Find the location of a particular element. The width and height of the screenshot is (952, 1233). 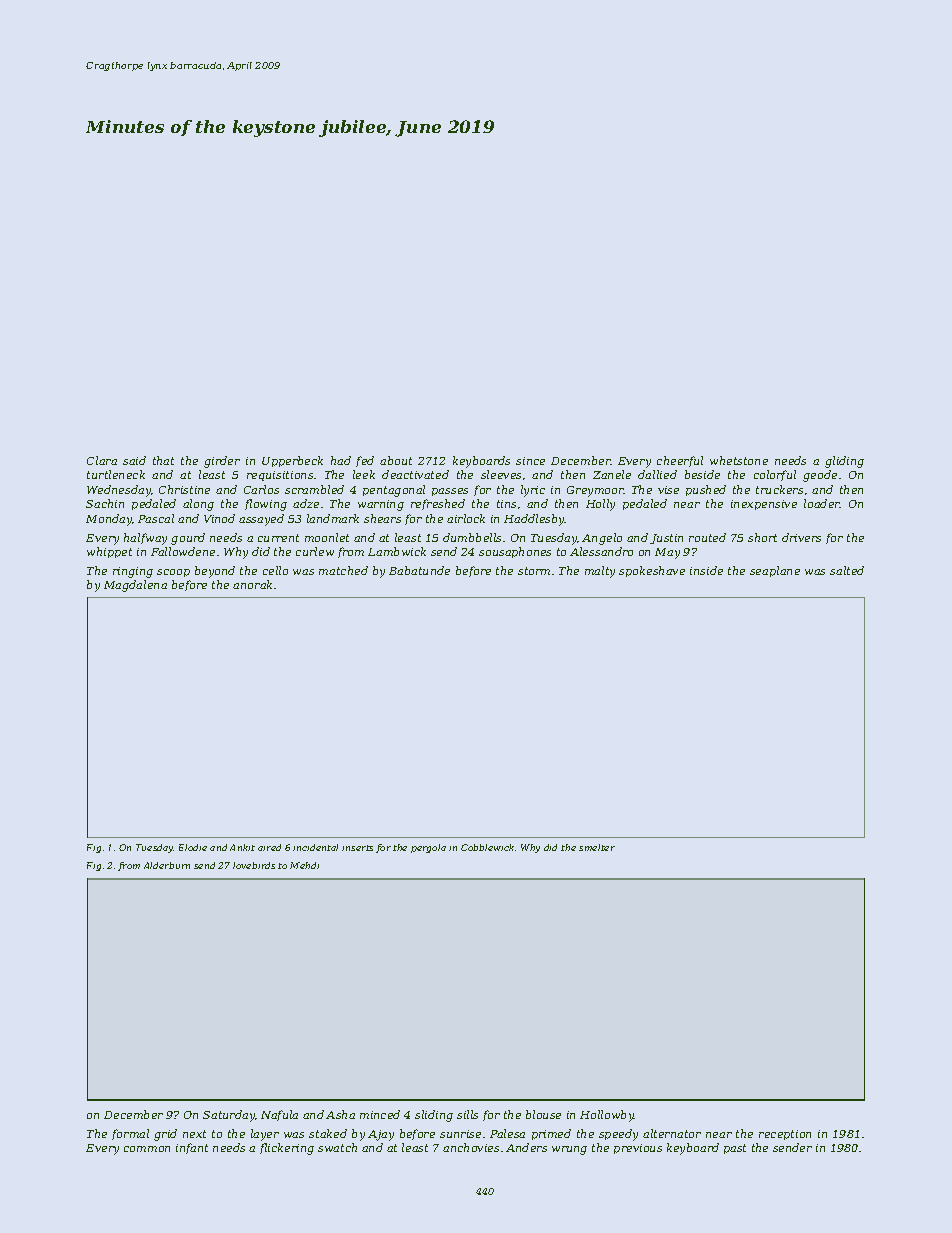

minced is located at coordinates (380, 1114).
